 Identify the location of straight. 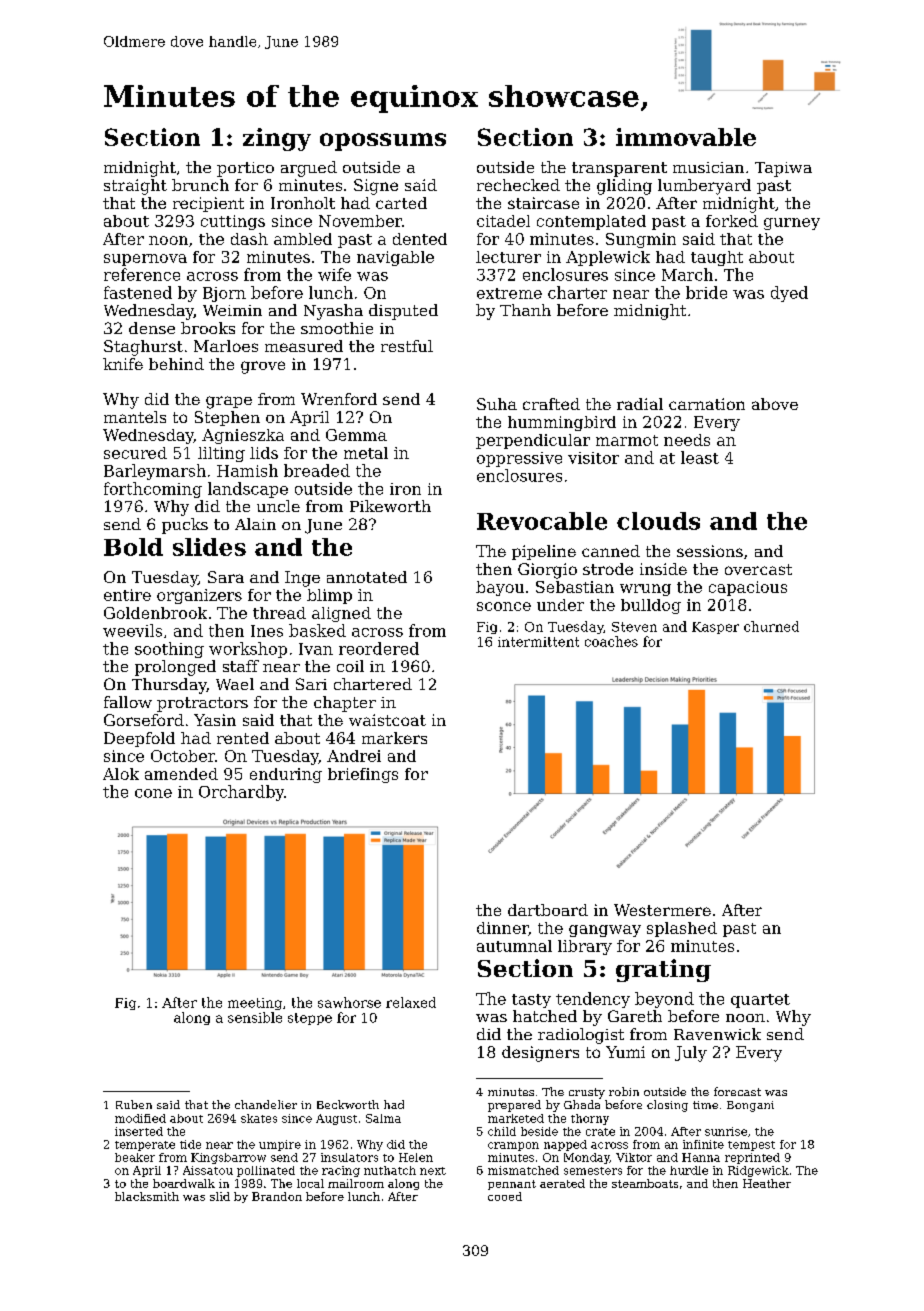
(135, 187).
